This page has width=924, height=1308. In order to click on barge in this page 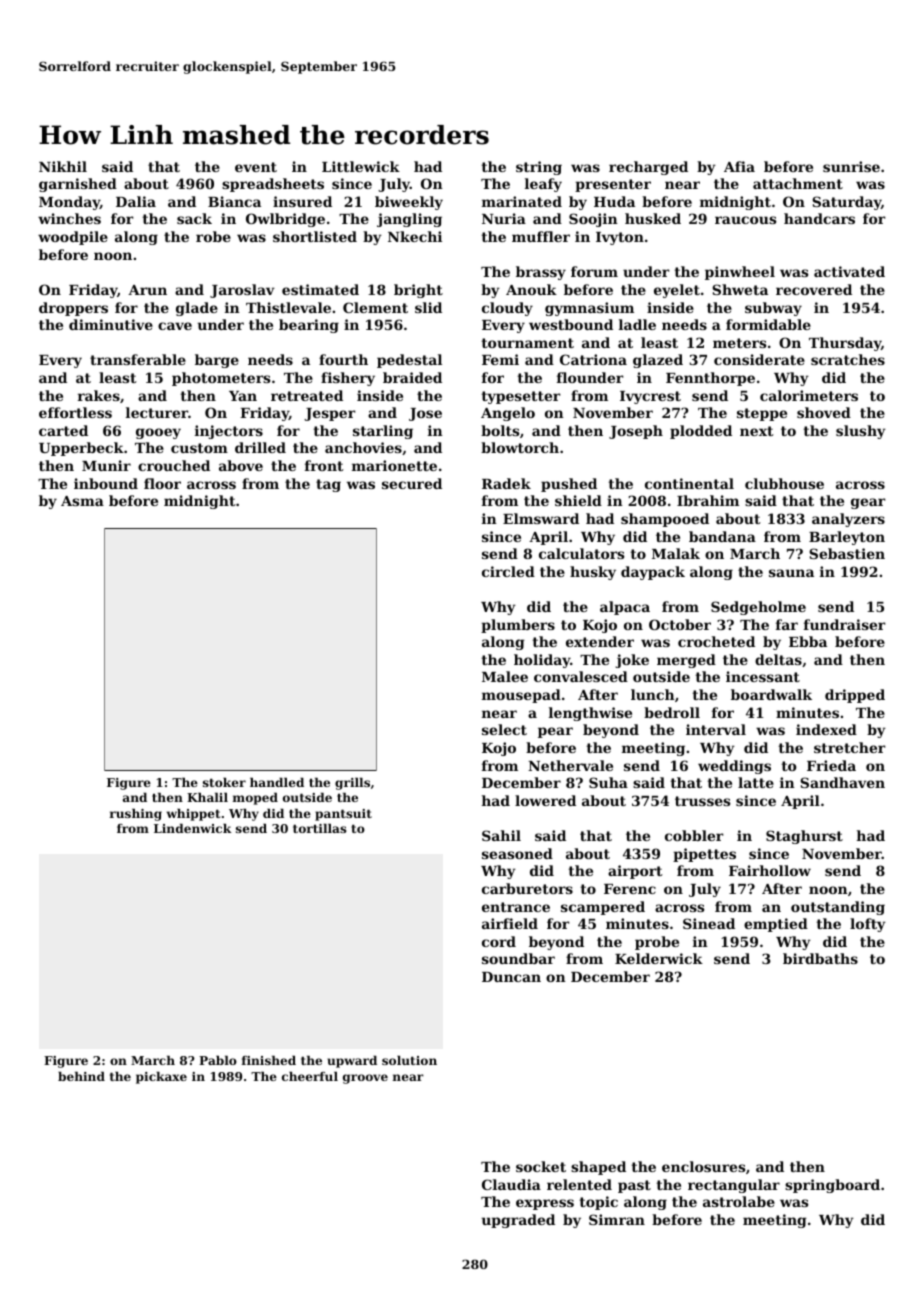, I will do `click(217, 361)`.
